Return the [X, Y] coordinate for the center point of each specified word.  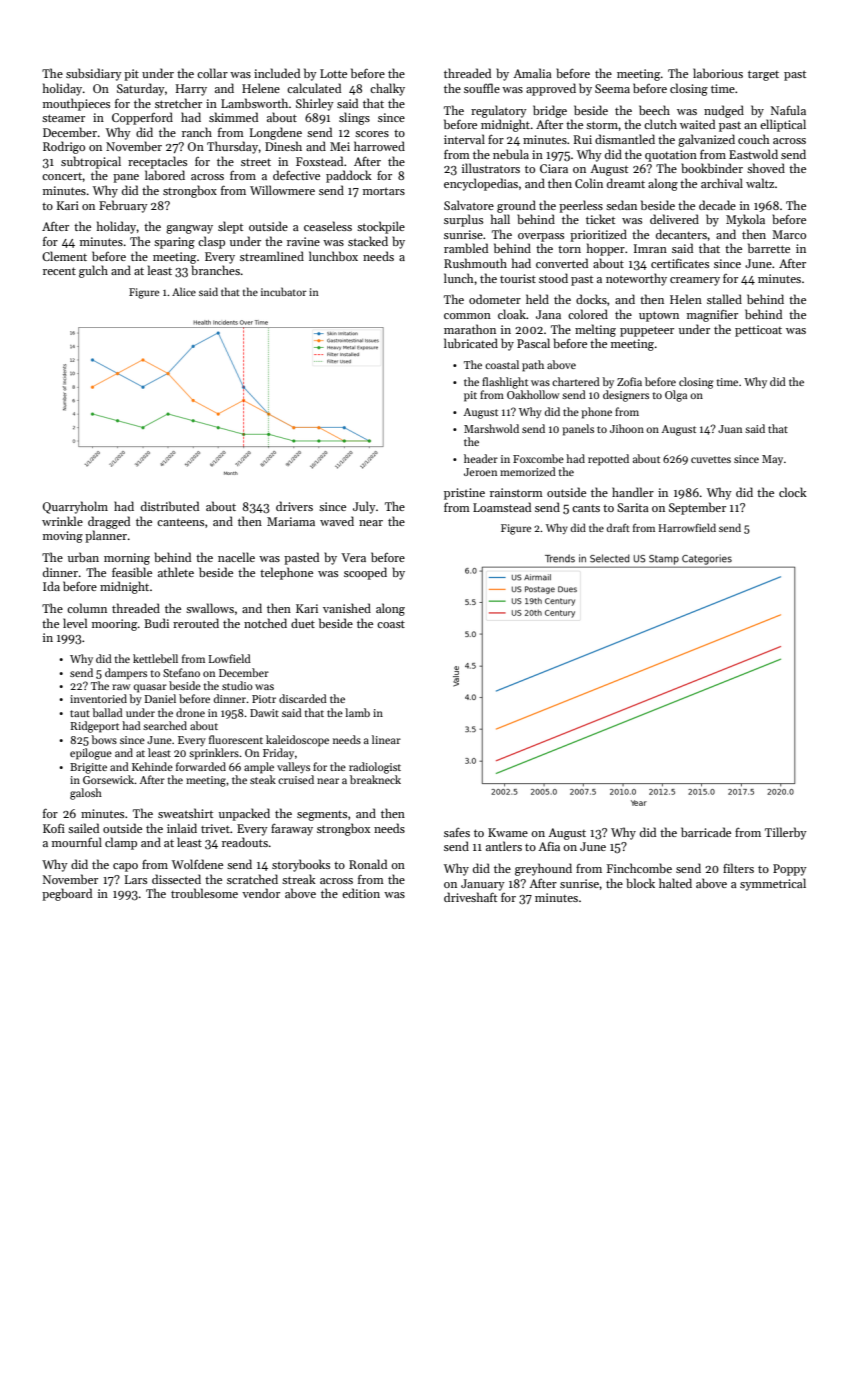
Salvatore [469, 205]
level [75, 623]
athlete [176, 572]
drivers [294, 506]
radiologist [375, 768]
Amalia [532, 73]
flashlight [505, 383]
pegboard [67, 894]
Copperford [142, 118]
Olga [676, 396]
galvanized [706, 140]
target [763, 75]
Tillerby [786, 833]
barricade [706, 832]
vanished [347, 608]
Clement [64, 256]
